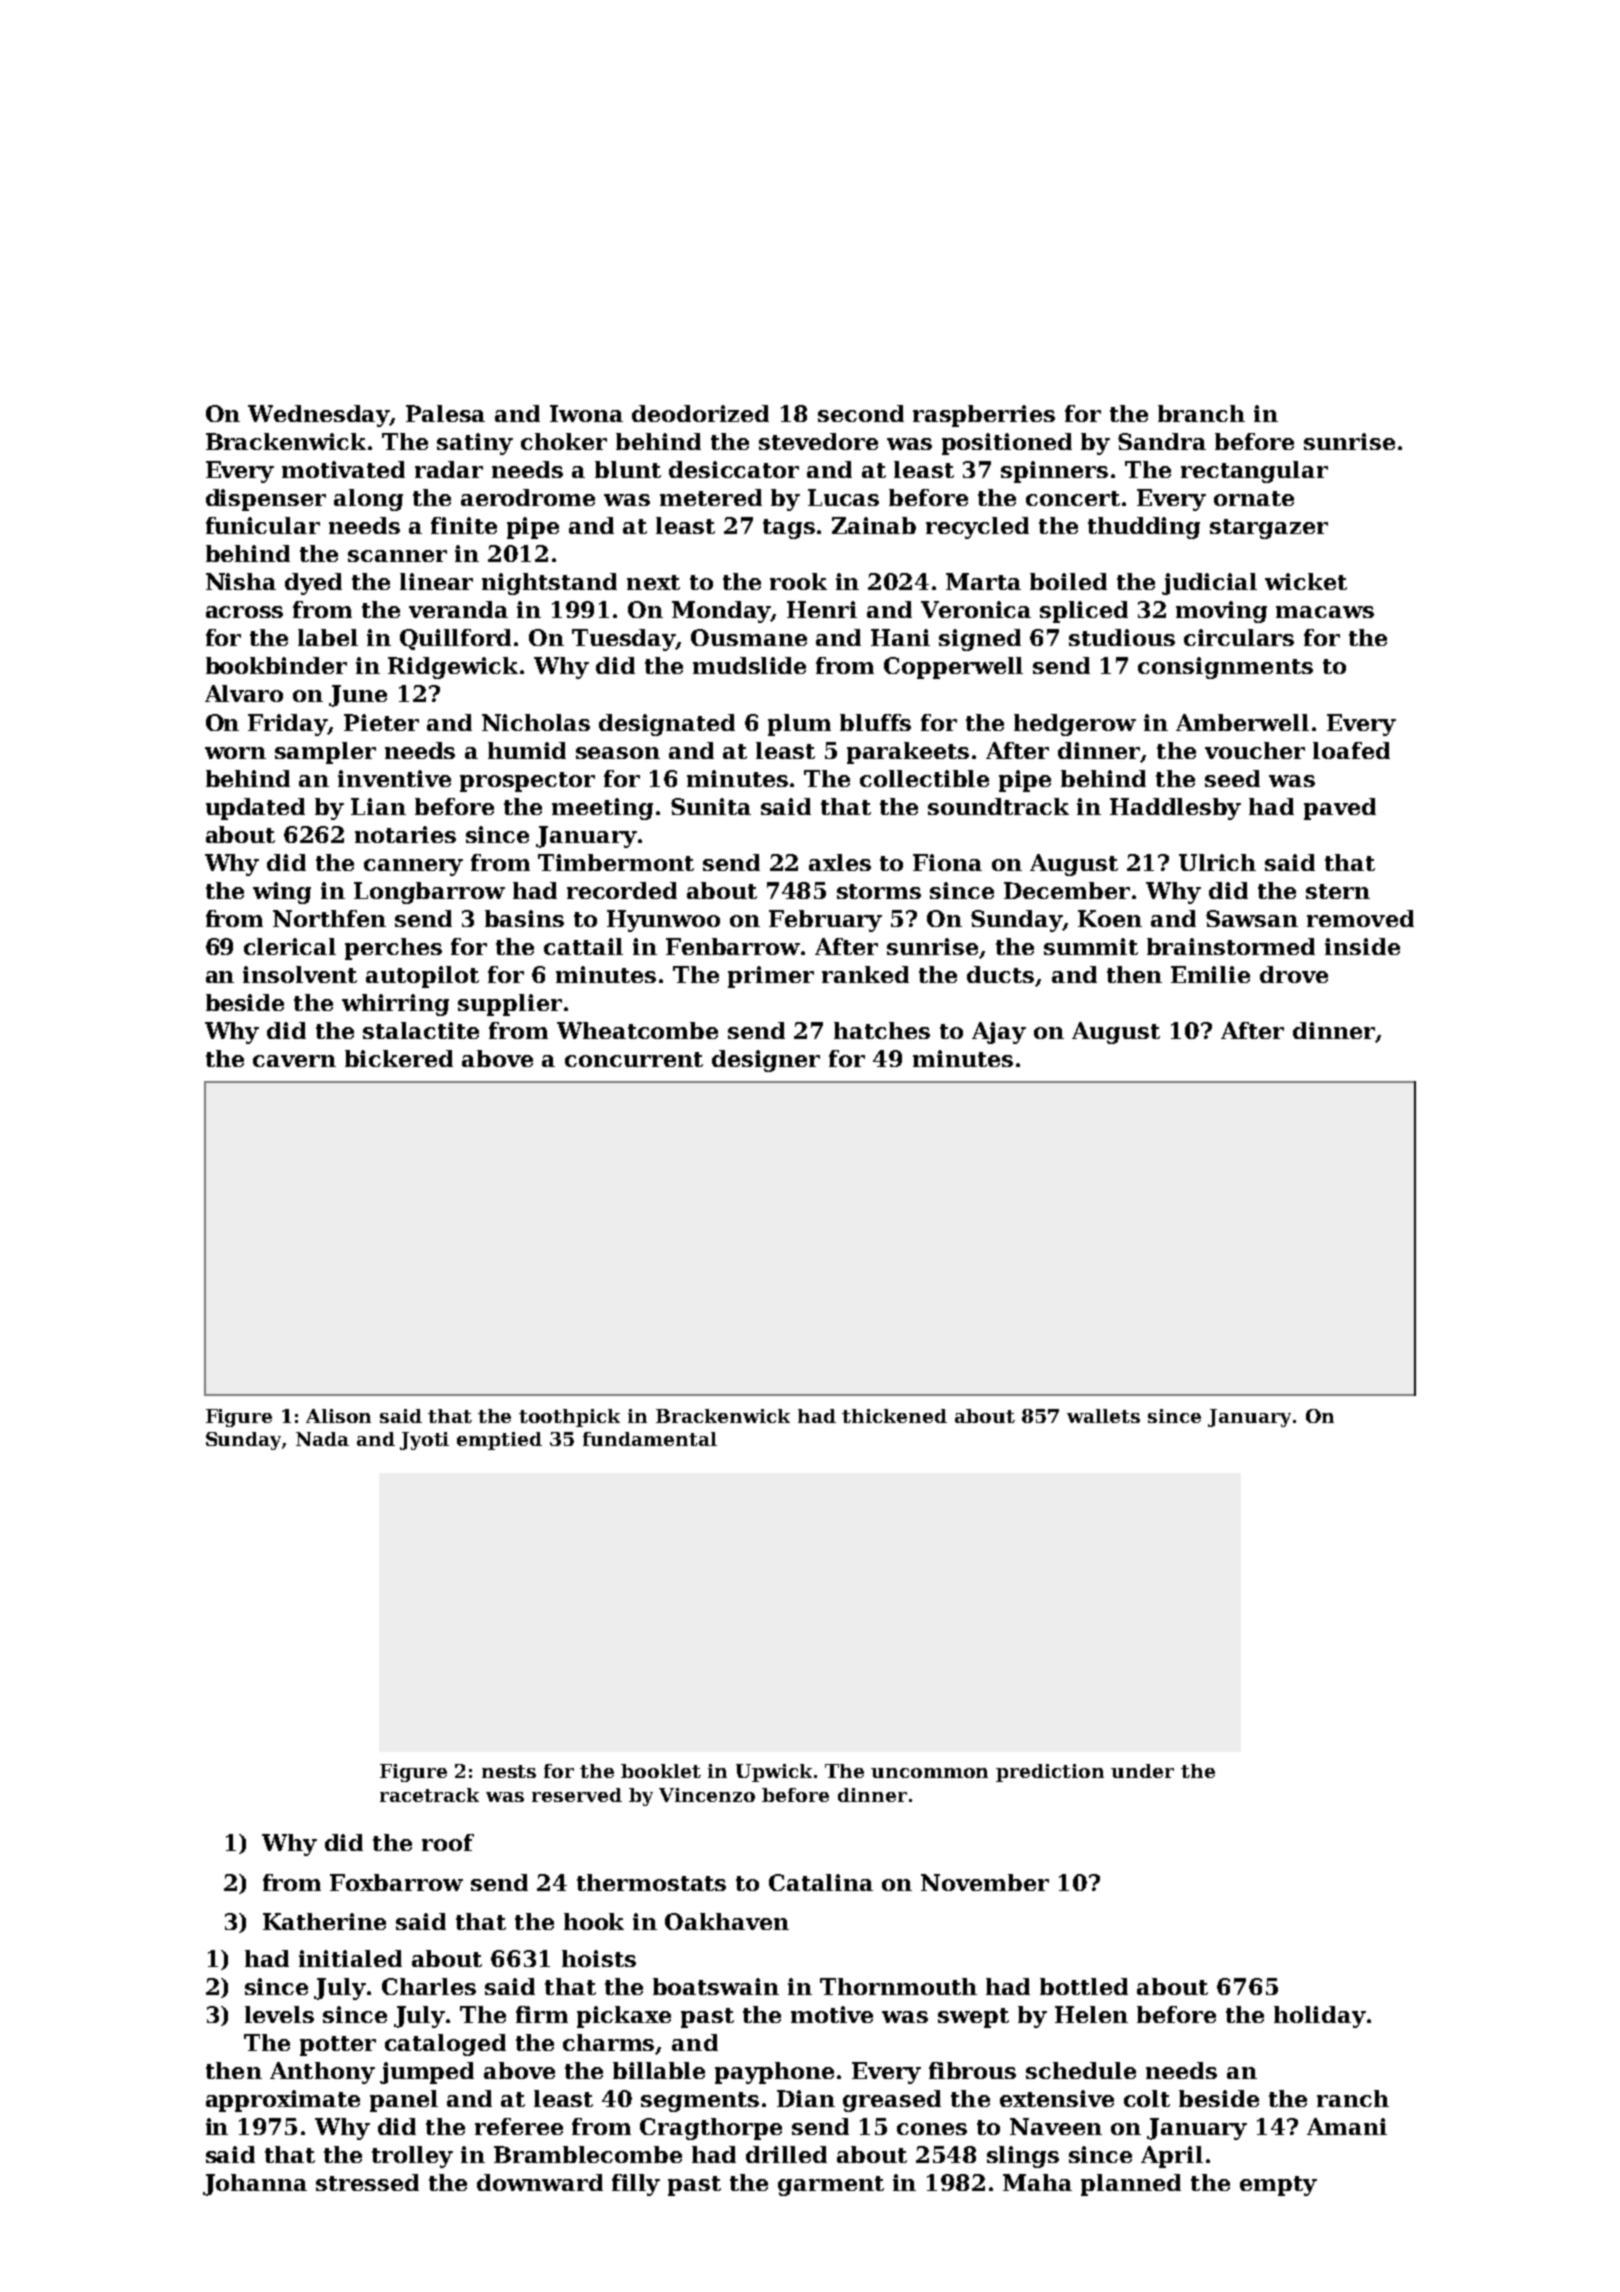 The height and width of the screenshot is (2292, 1620). Describe the element at coordinates (594, 1921) in the screenshot. I see `hook` at that location.
